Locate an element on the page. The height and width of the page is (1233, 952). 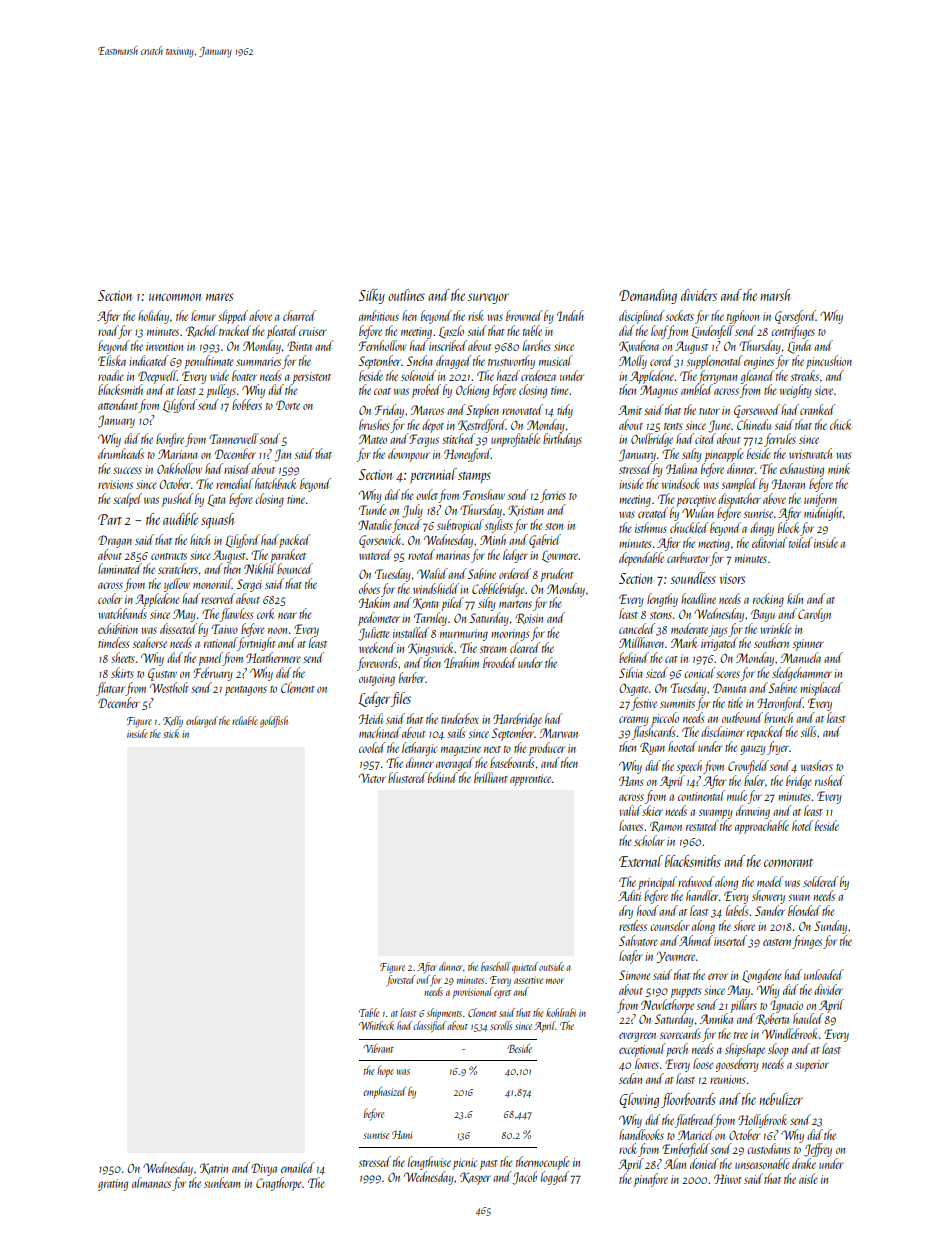
surveyor is located at coordinates (488, 298).
